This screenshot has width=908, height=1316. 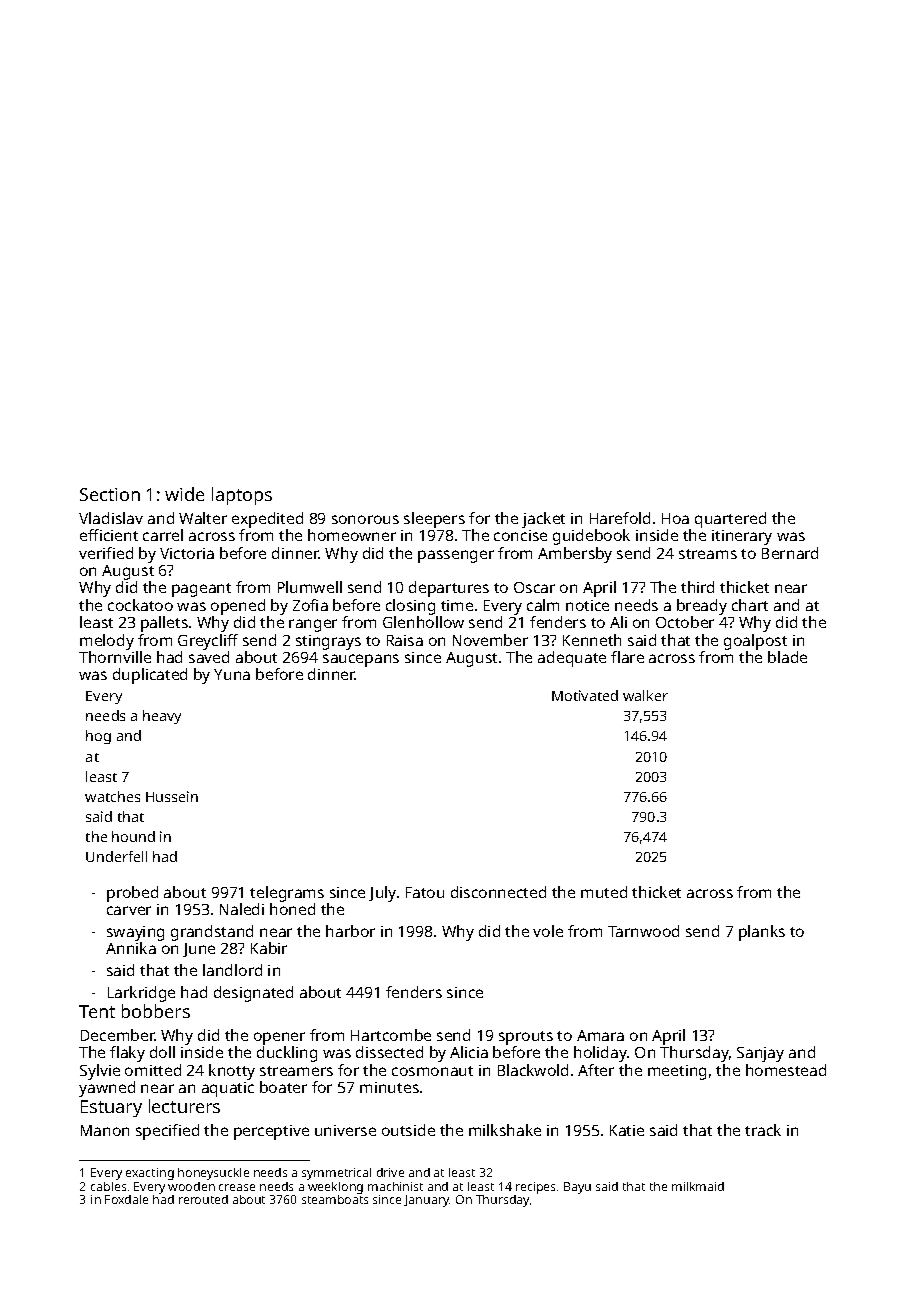 I want to click on wide, so click(x=184, y=494).
